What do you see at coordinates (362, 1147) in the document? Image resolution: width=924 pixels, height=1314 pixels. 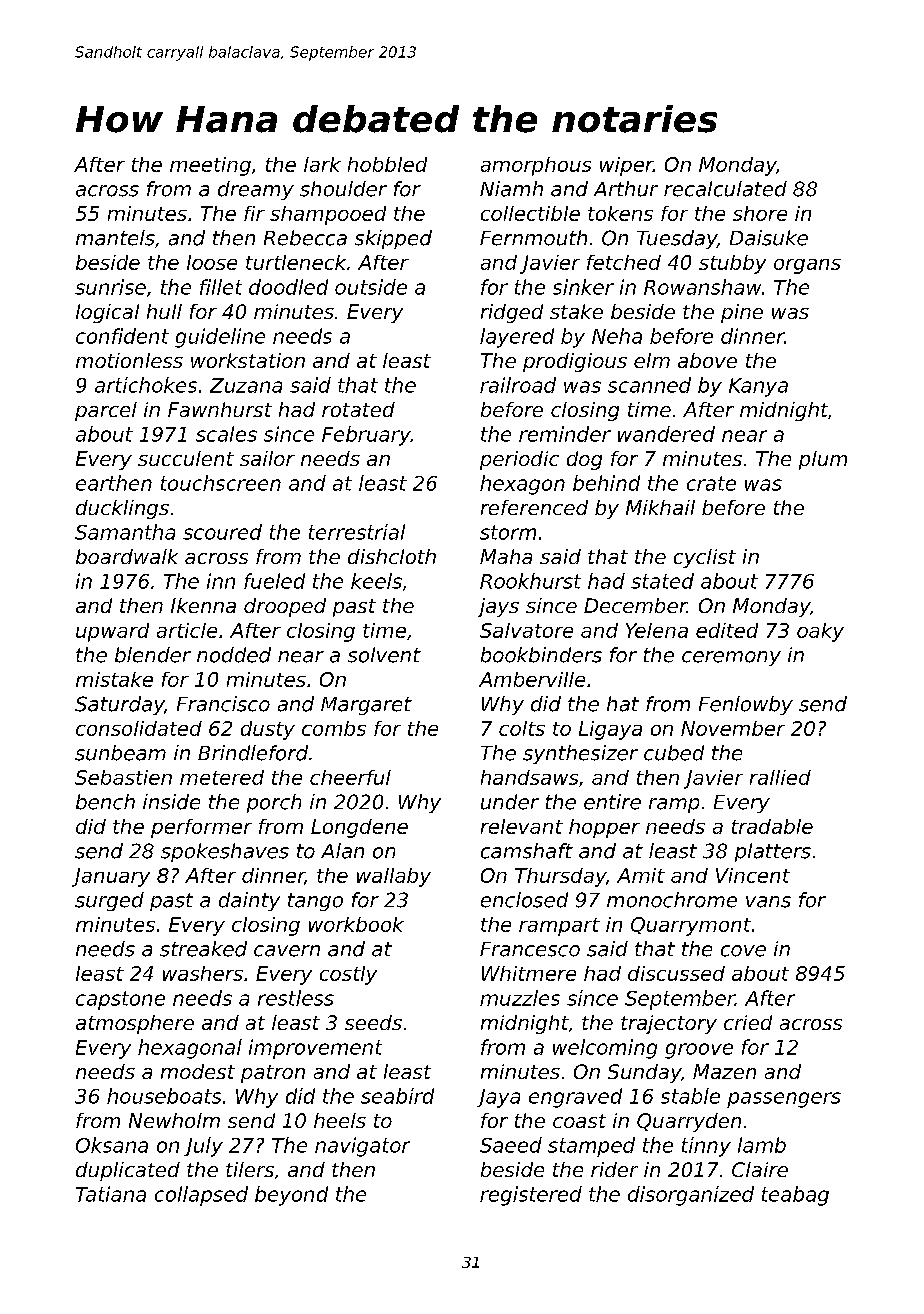 I see `navigator` at bounding box center [362, 1147].
